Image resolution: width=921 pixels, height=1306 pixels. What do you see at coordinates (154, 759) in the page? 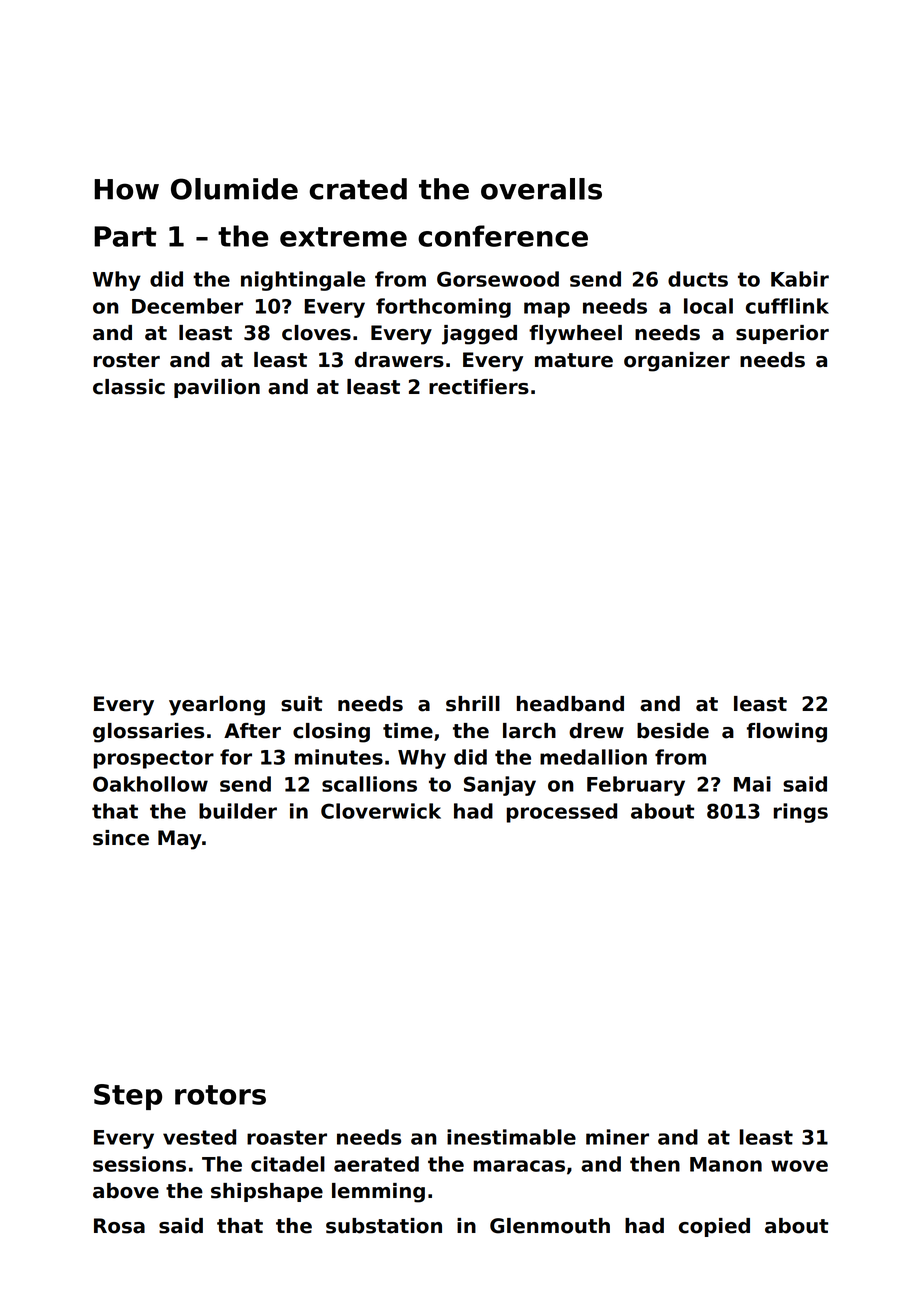
I see `prospector` at bounding box center [154, 759].
